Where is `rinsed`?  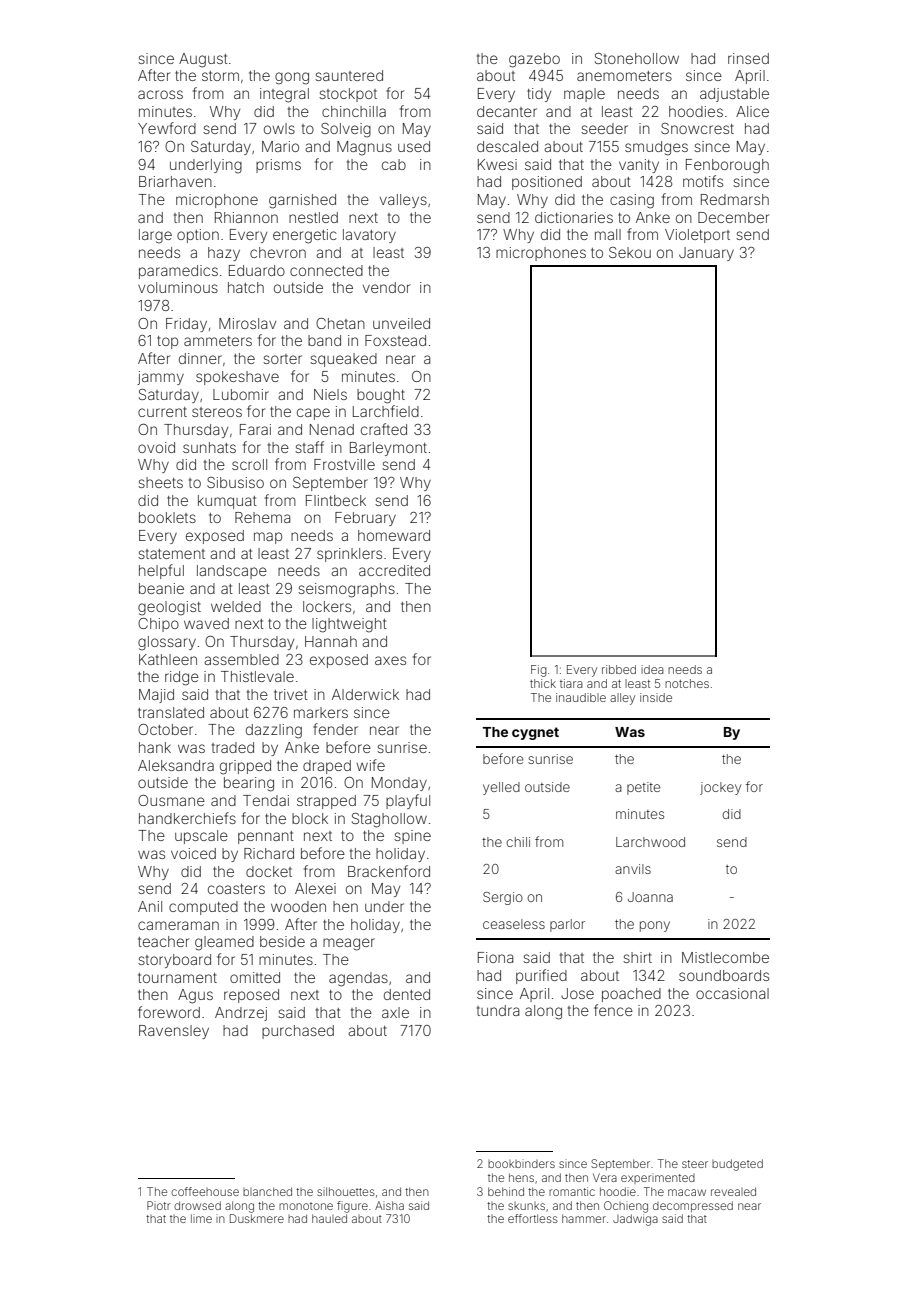
rinsed is located at coordinates (748, 58).
